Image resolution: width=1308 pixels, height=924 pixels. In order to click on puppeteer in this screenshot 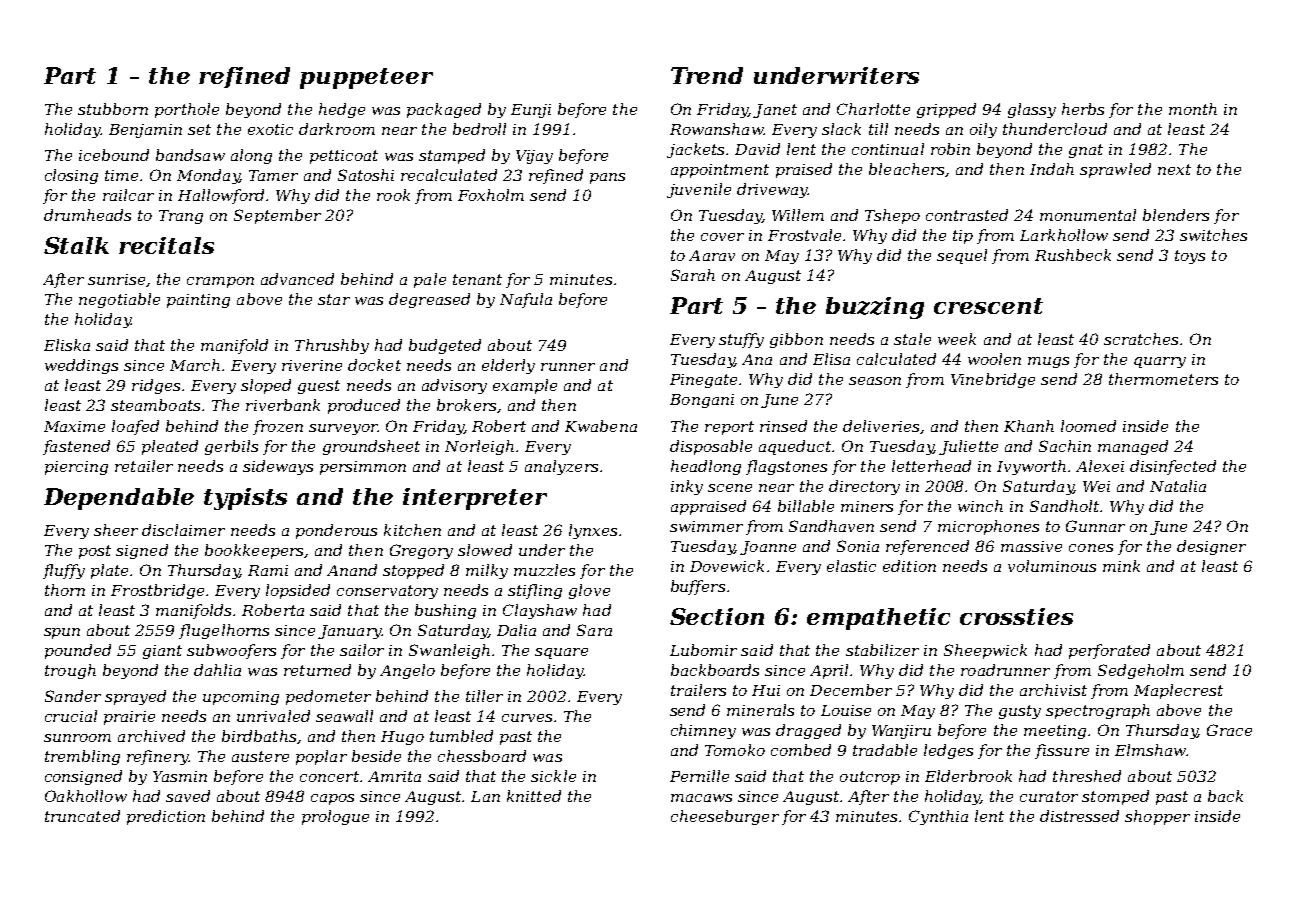, I will do `click(366, 78)`.
